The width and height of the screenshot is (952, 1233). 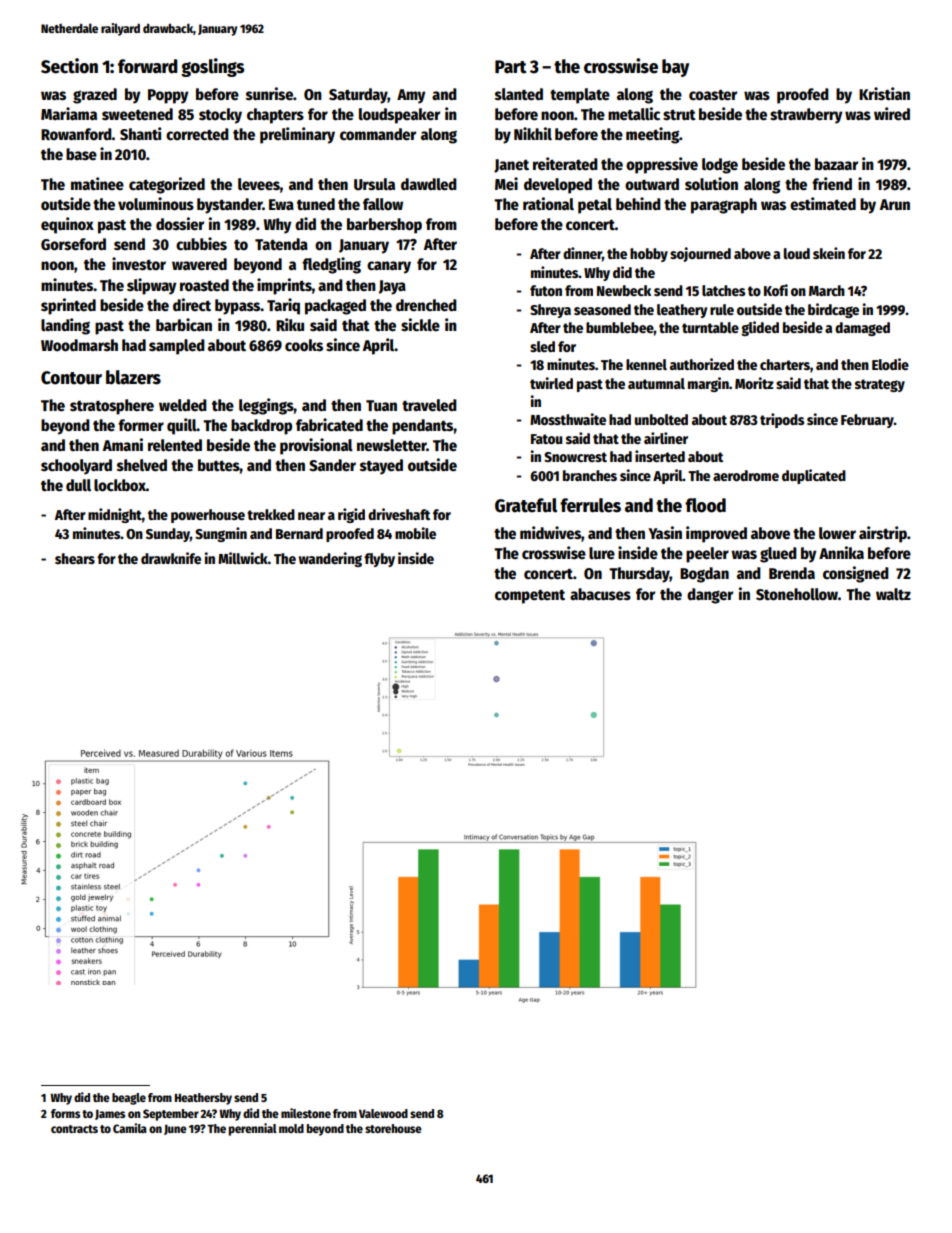 What do you see at coordinates (74, 1129) in the screenshot?
I see `contracts` at bounding box center [74, 1129].
